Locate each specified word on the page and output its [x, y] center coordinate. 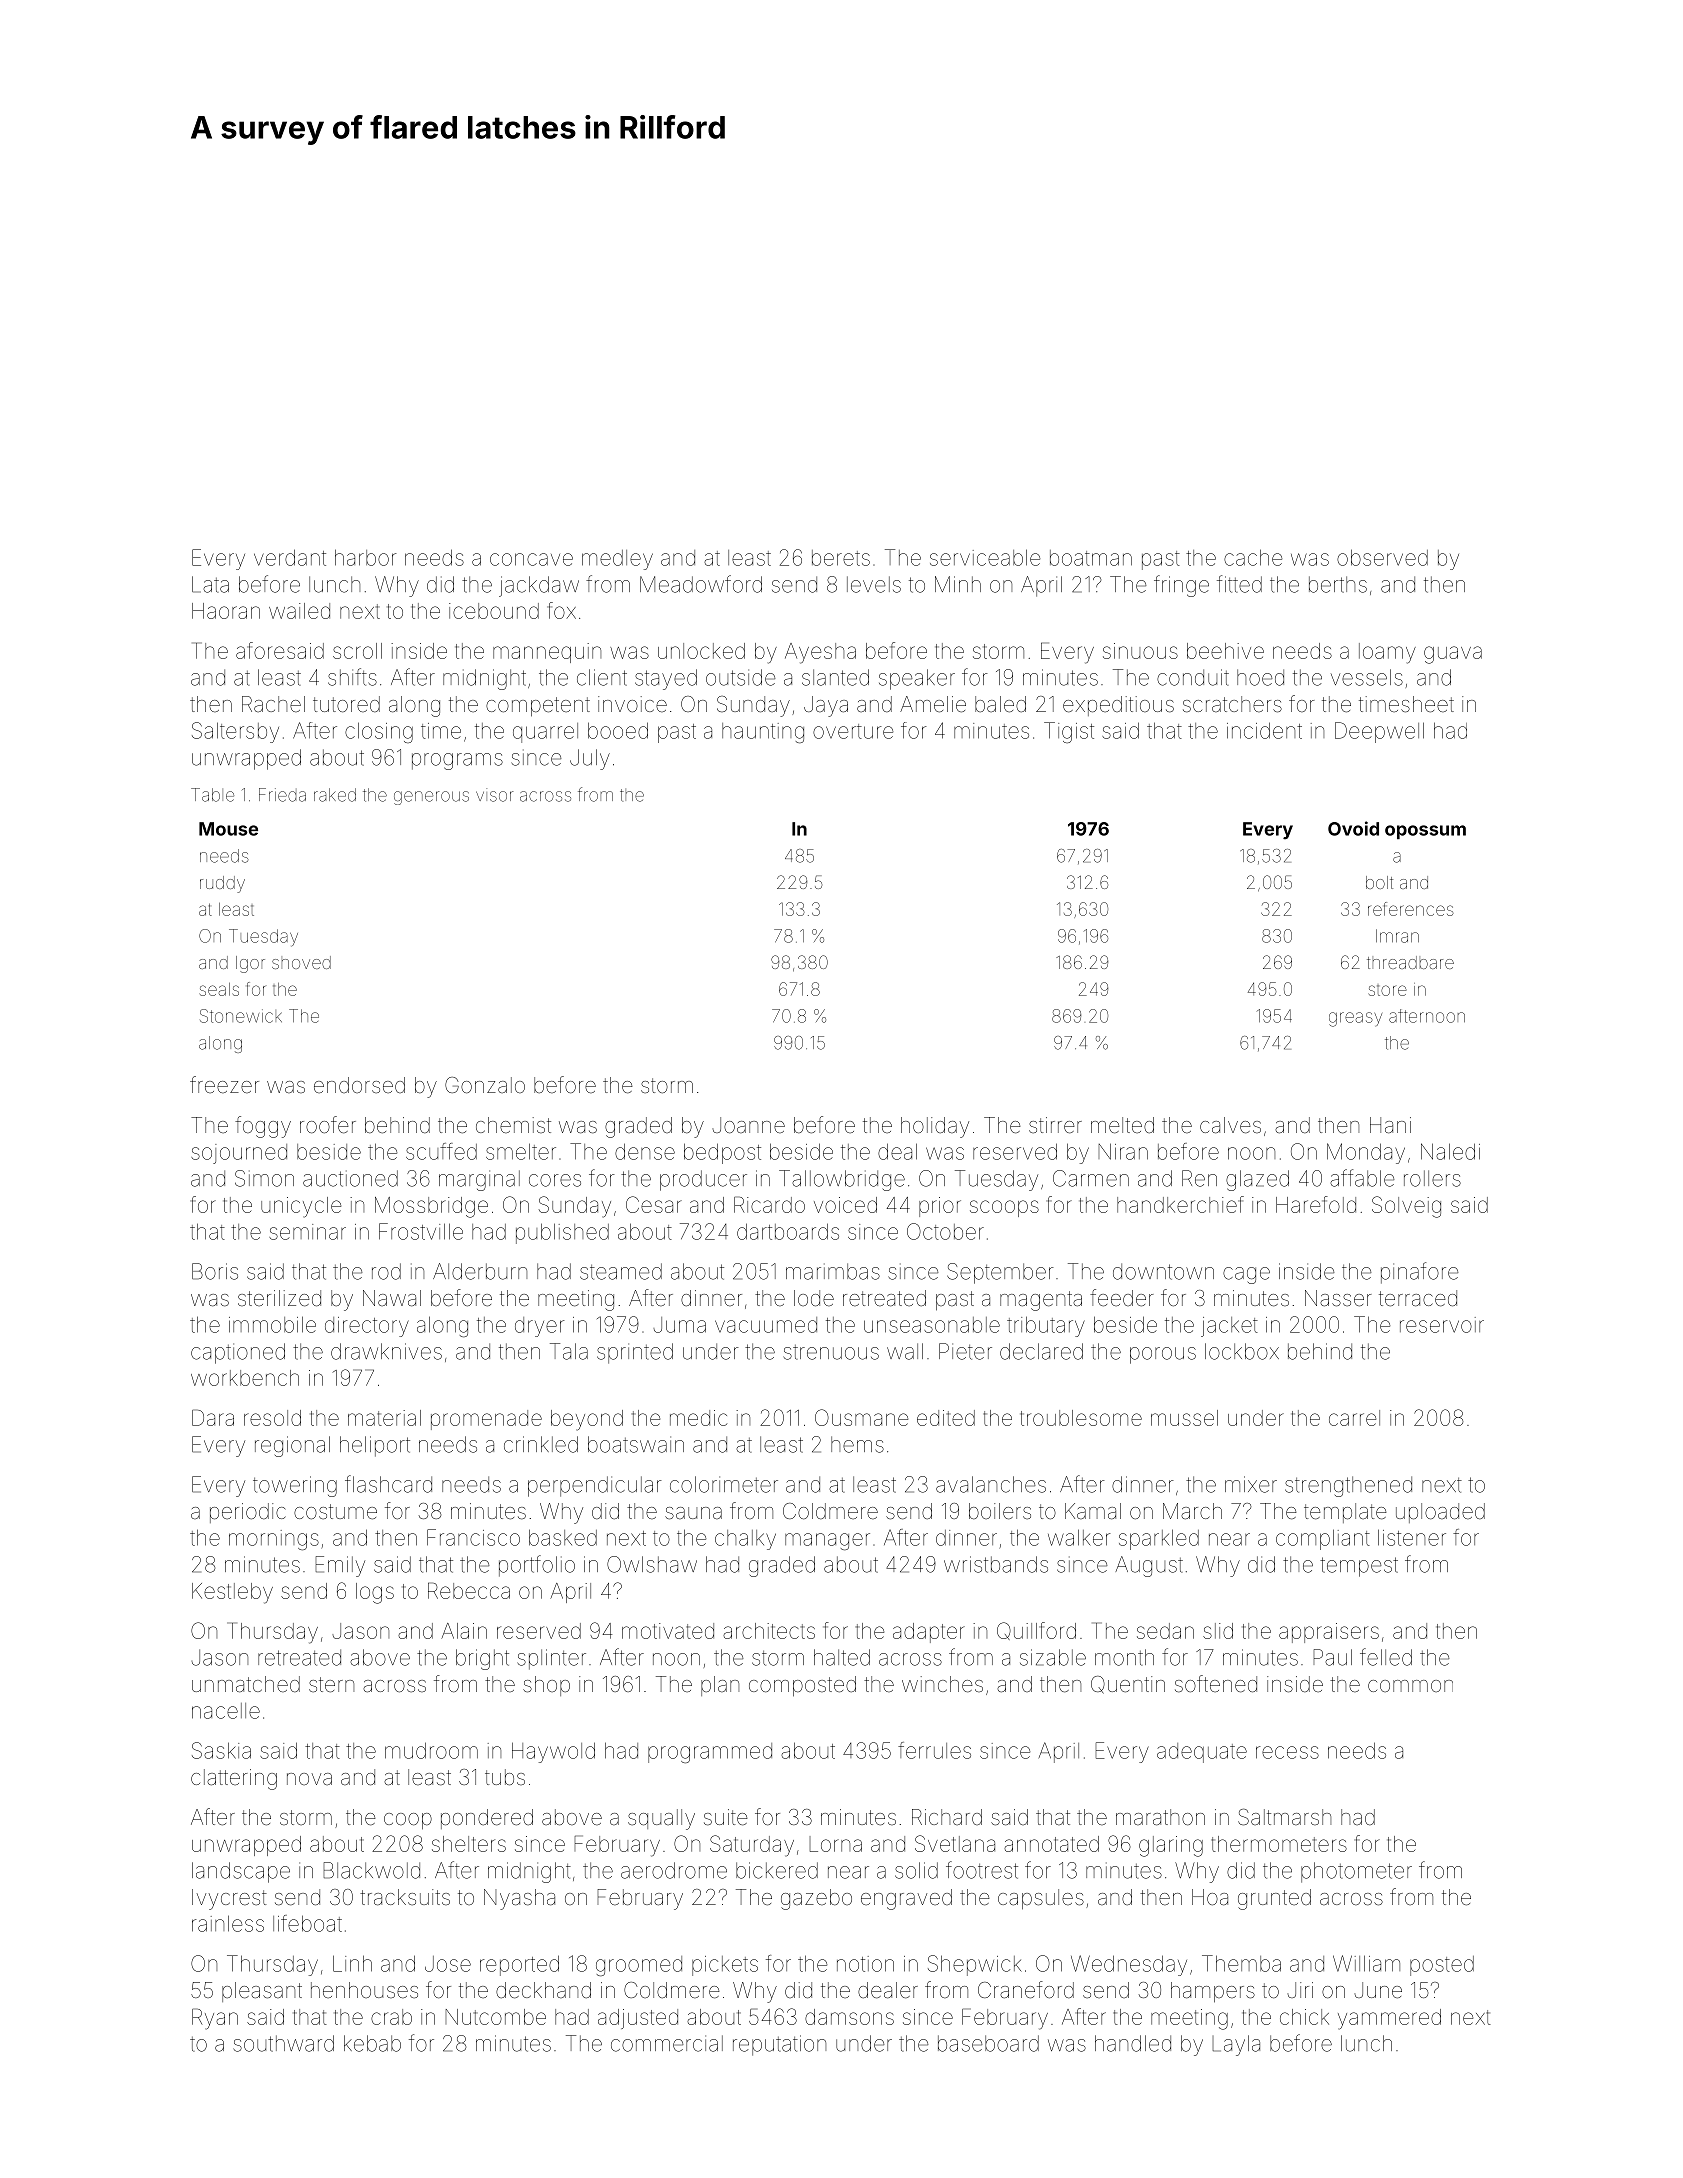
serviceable [985, 557]
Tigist [1069, 732]
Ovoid [1353, 828]
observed [1382, 557]
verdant [290, 557]
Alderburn [480, 1271]
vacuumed [766, 1325]
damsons [849, 2017]
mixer [1251, 1484]
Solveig [1406, 1207]
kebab [372, 2043]
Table [212, 795]
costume [335, 1512]
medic [698, 1418]
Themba [1241, 1963]
